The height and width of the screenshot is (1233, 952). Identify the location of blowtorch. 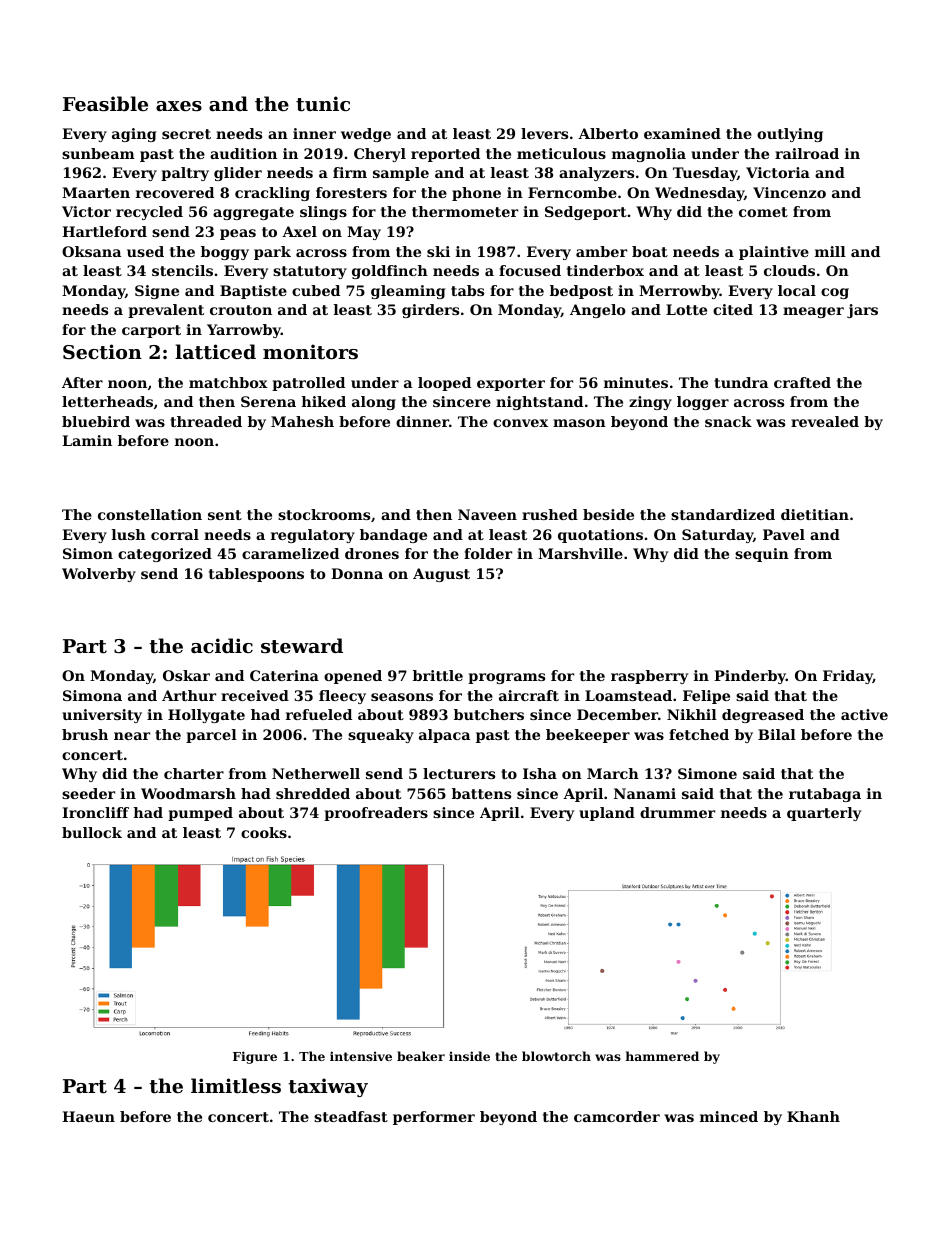
(556, 1056).
